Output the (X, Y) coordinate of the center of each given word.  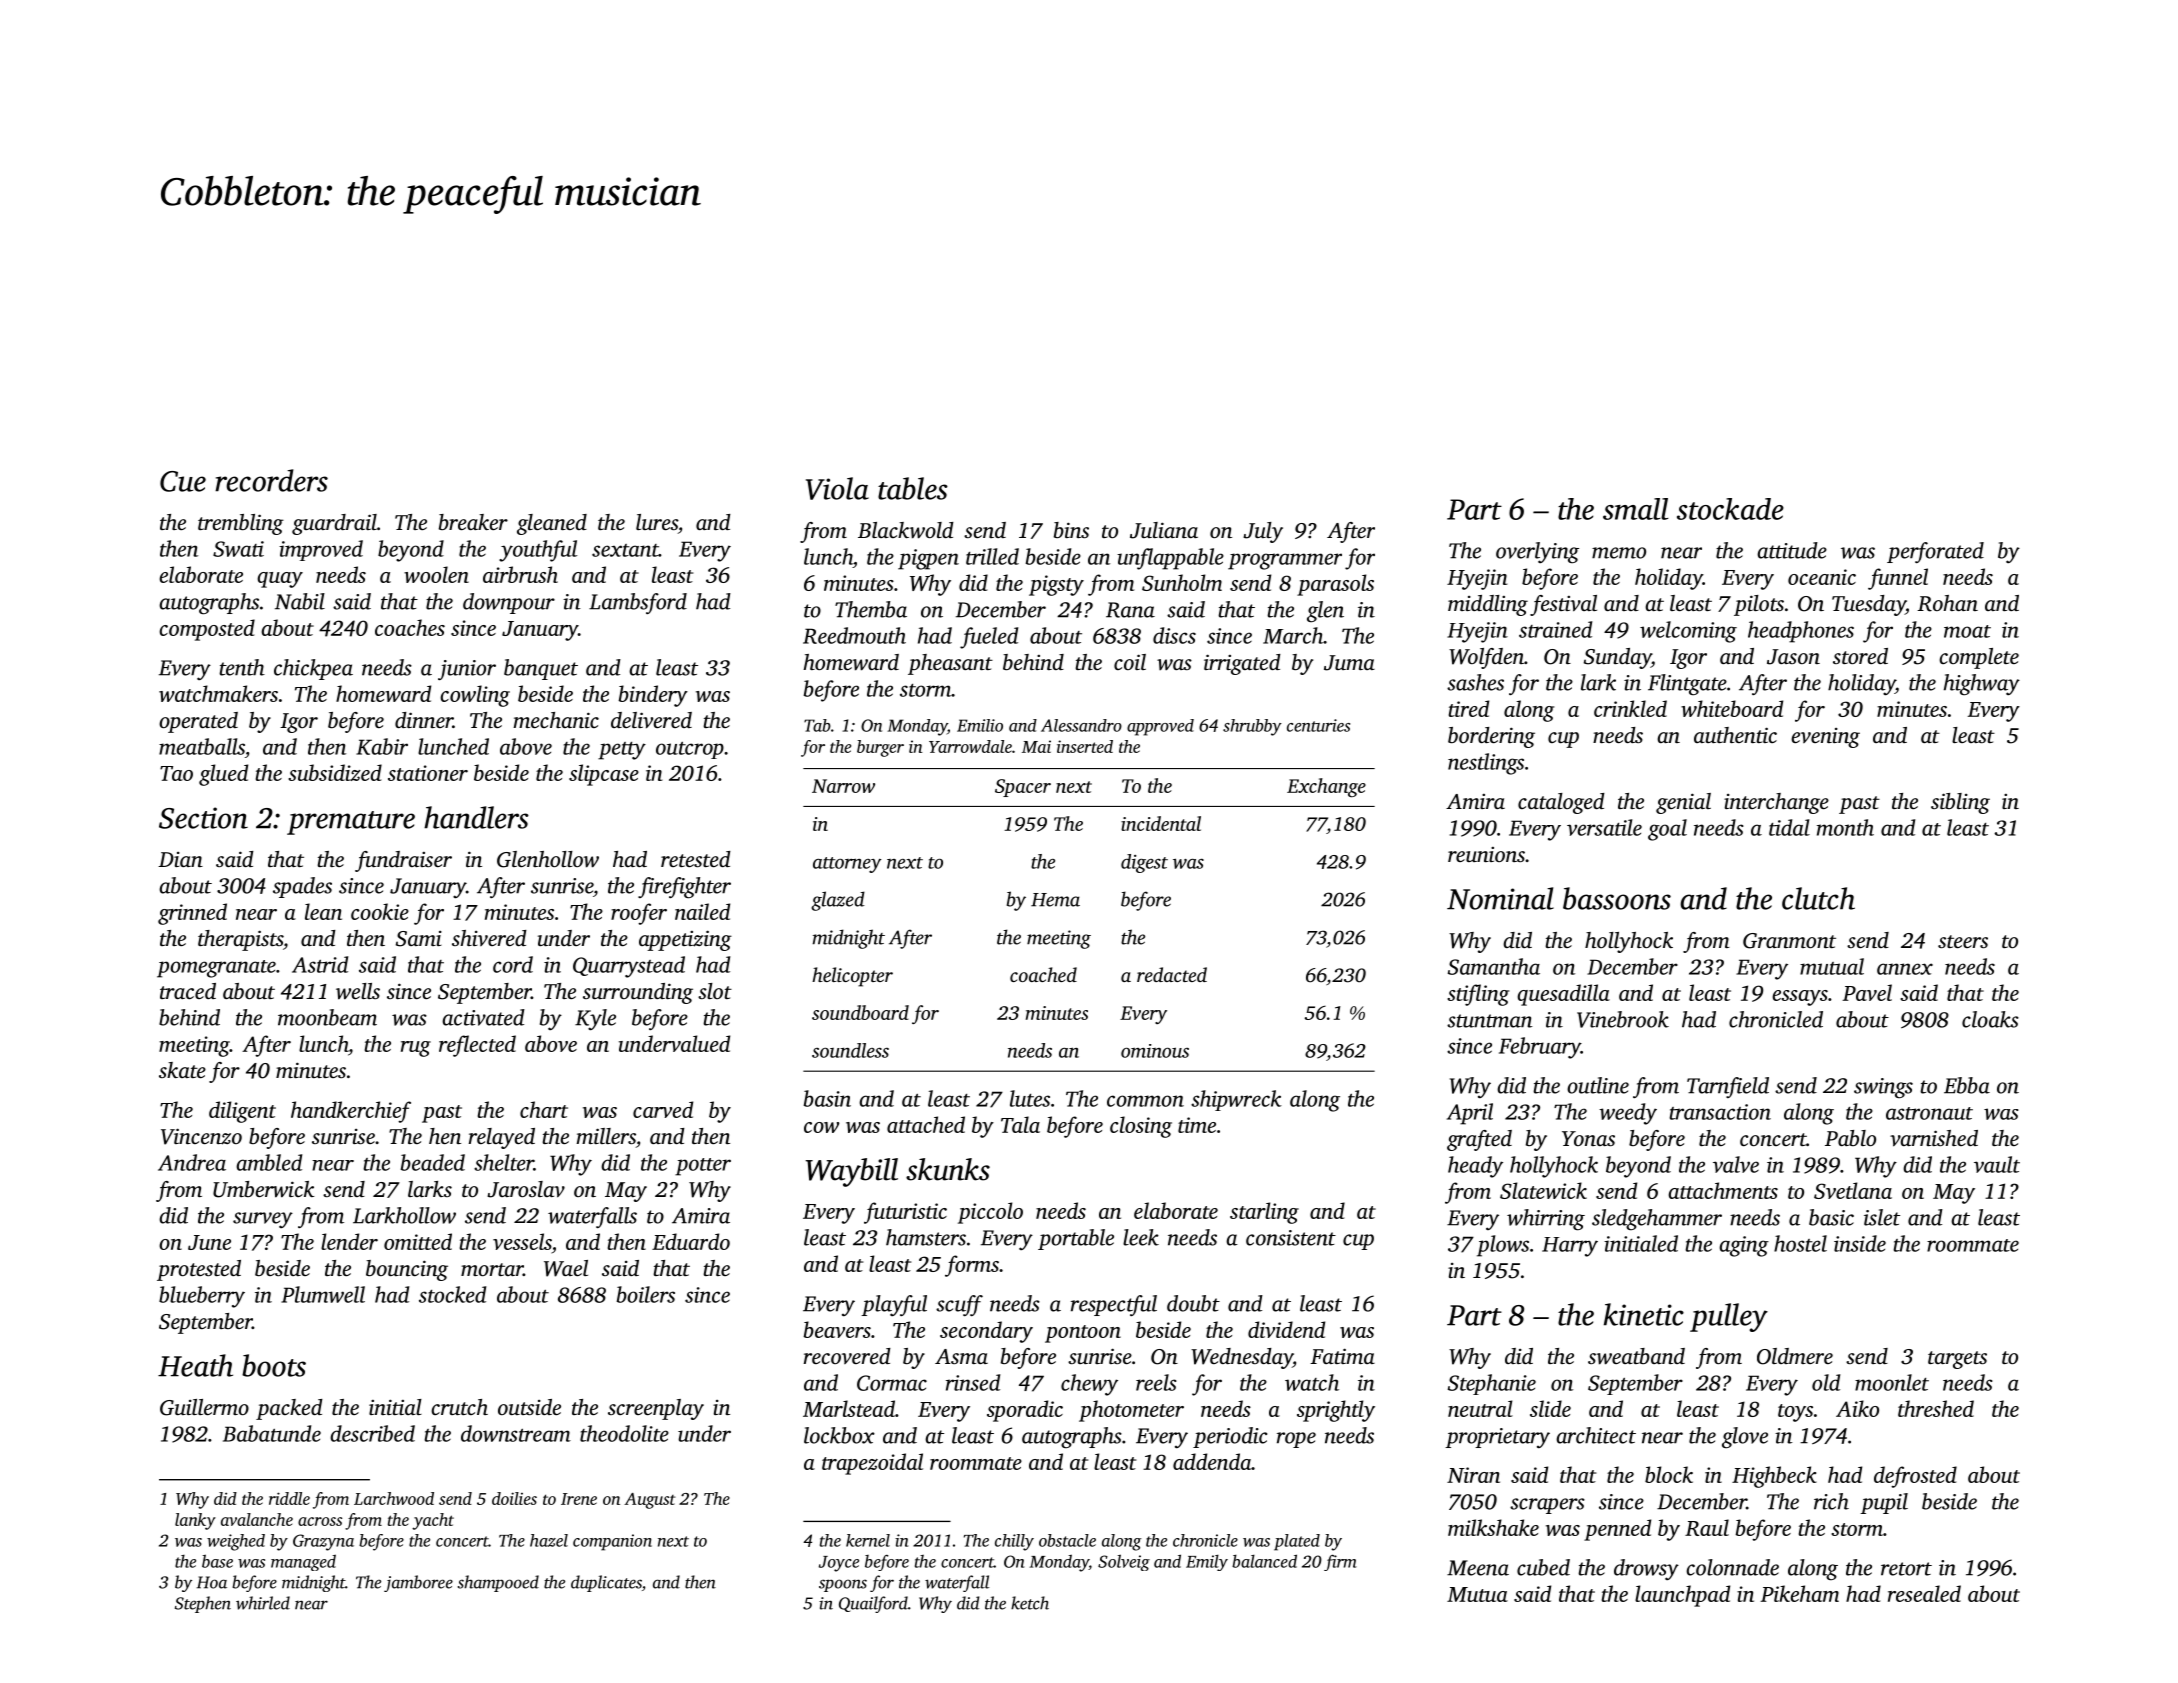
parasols (1335, 585)
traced (188, 991)
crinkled (1630, 708)
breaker (473, 522)
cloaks (1990, 1019)
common (1145, 1101)
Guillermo (204, 1407)
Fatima (1342, 1356)
